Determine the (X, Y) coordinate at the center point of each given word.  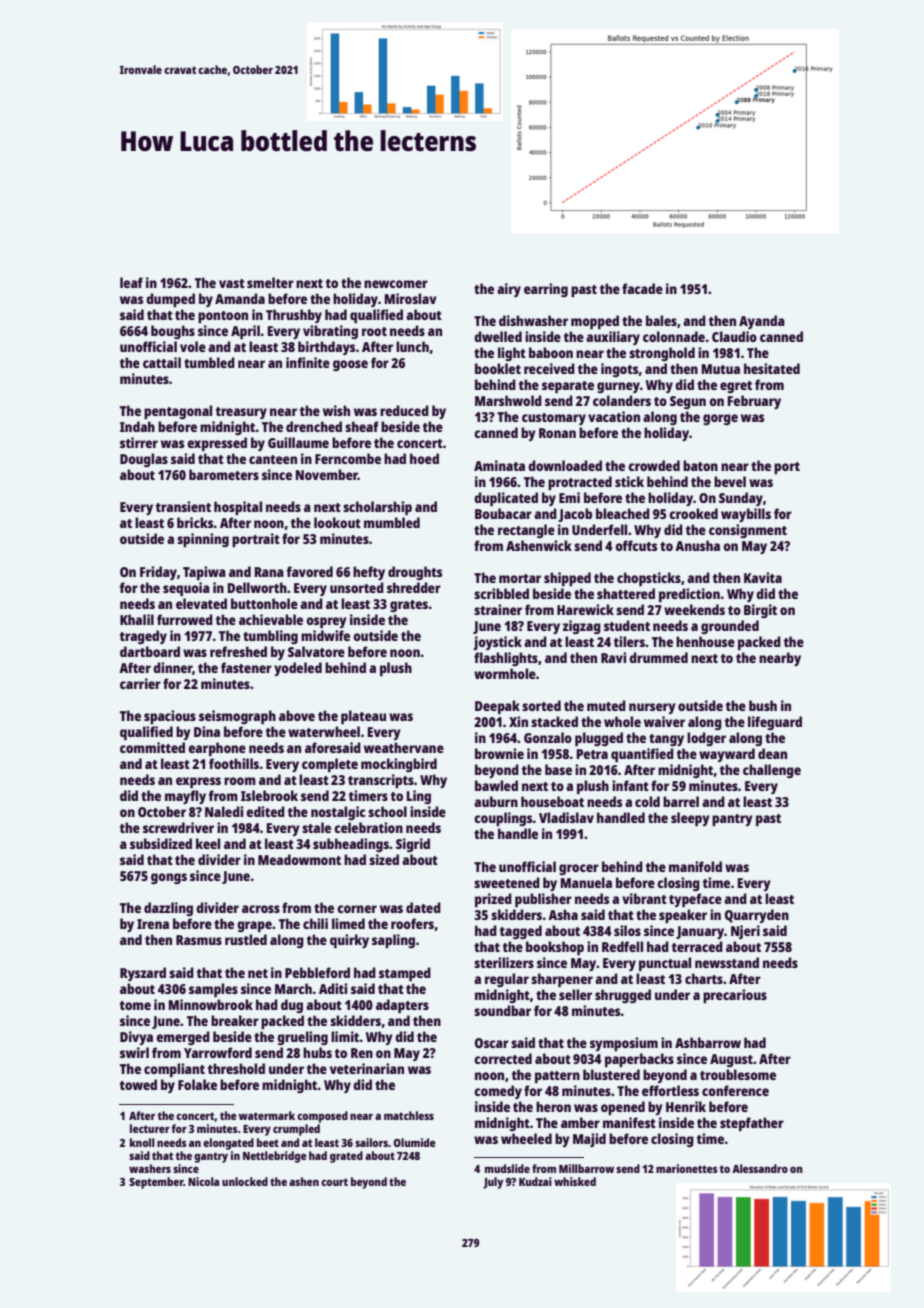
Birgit (760, 611)
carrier (140, 683)
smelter (270, 282)
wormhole (505, 673)
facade (642, 288)
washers (150, 1168)
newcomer (396, 284)
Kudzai (535, 1181)
